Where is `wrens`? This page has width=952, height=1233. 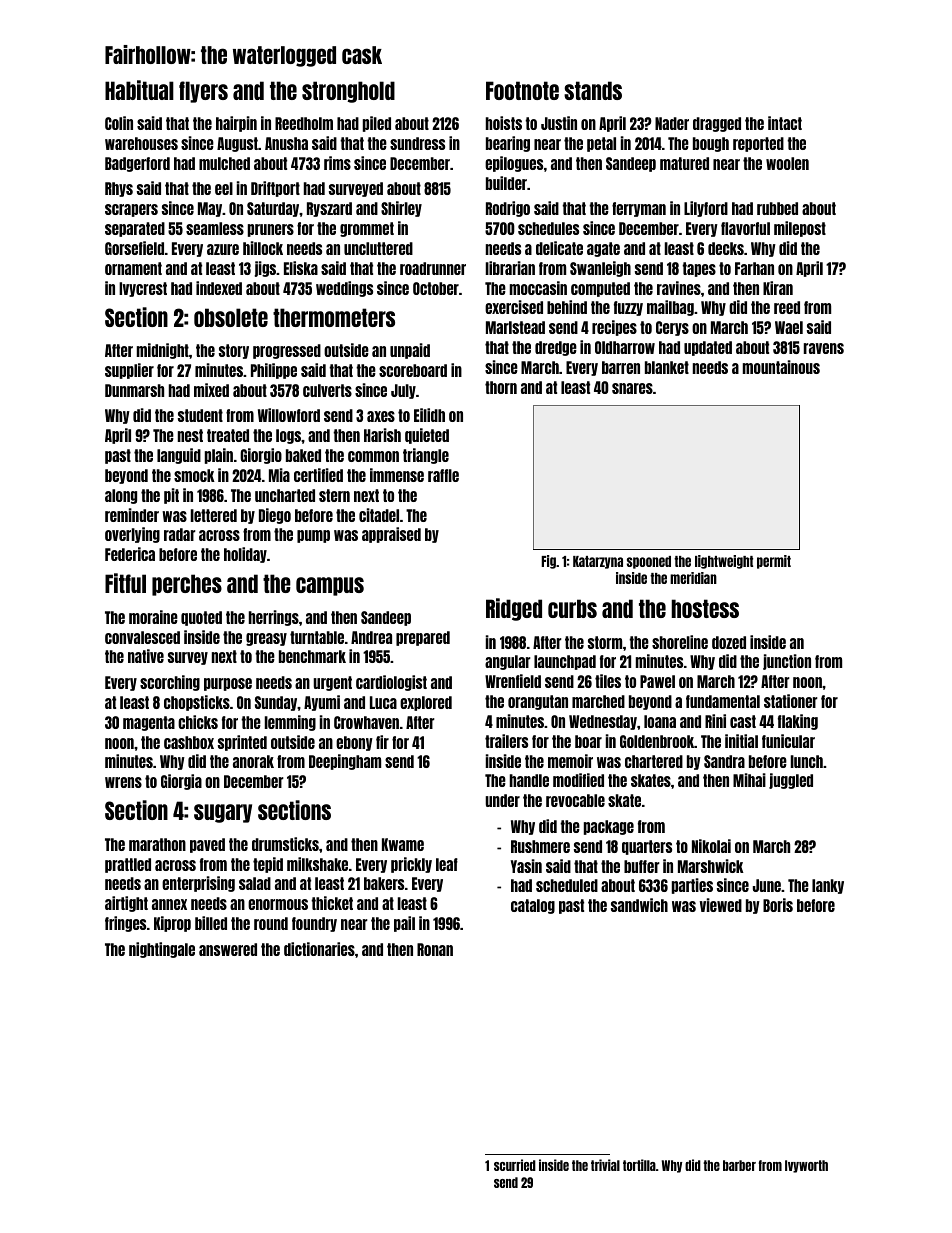 wrens is located at coordinates (123, 782).
